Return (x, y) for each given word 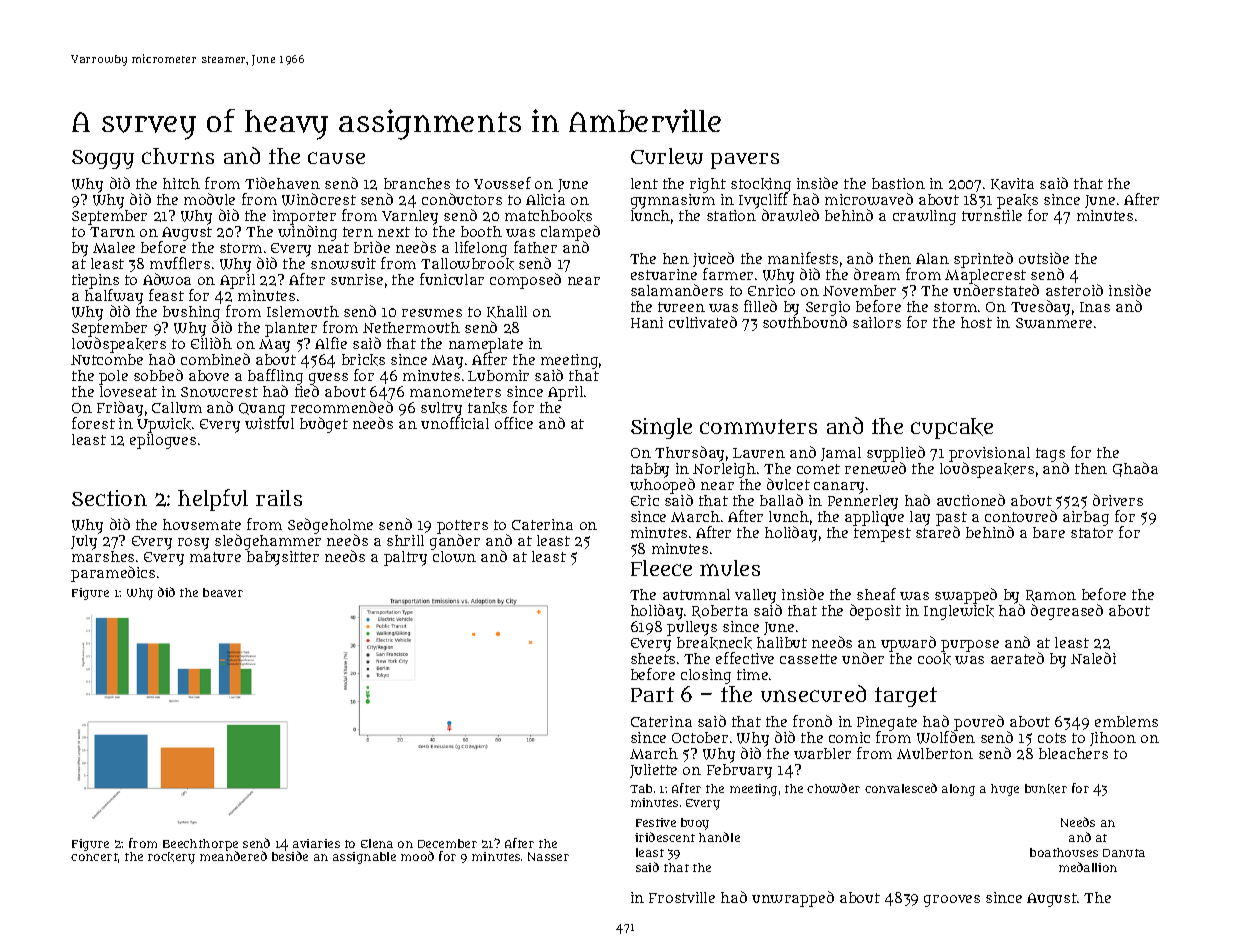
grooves (952, 901)
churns (178, 156)
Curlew (667, 156)
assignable (364, 858)
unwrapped (793, 899)
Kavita (1012, 184)
